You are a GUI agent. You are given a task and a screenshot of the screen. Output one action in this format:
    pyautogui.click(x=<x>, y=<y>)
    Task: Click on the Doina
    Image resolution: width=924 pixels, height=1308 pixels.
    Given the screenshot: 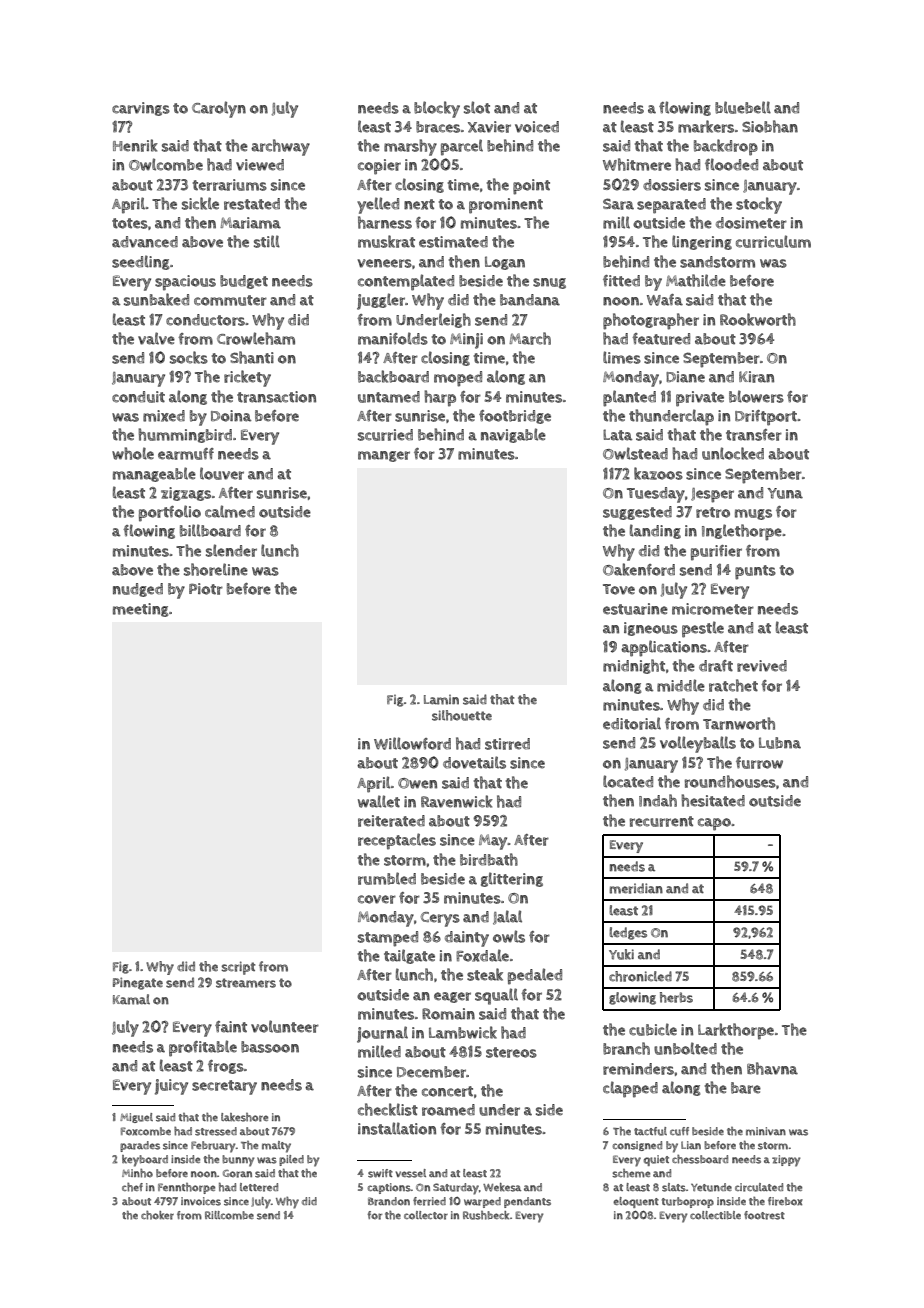 What is the action you would take?
    pyautogui.click(x=231, y=416)
